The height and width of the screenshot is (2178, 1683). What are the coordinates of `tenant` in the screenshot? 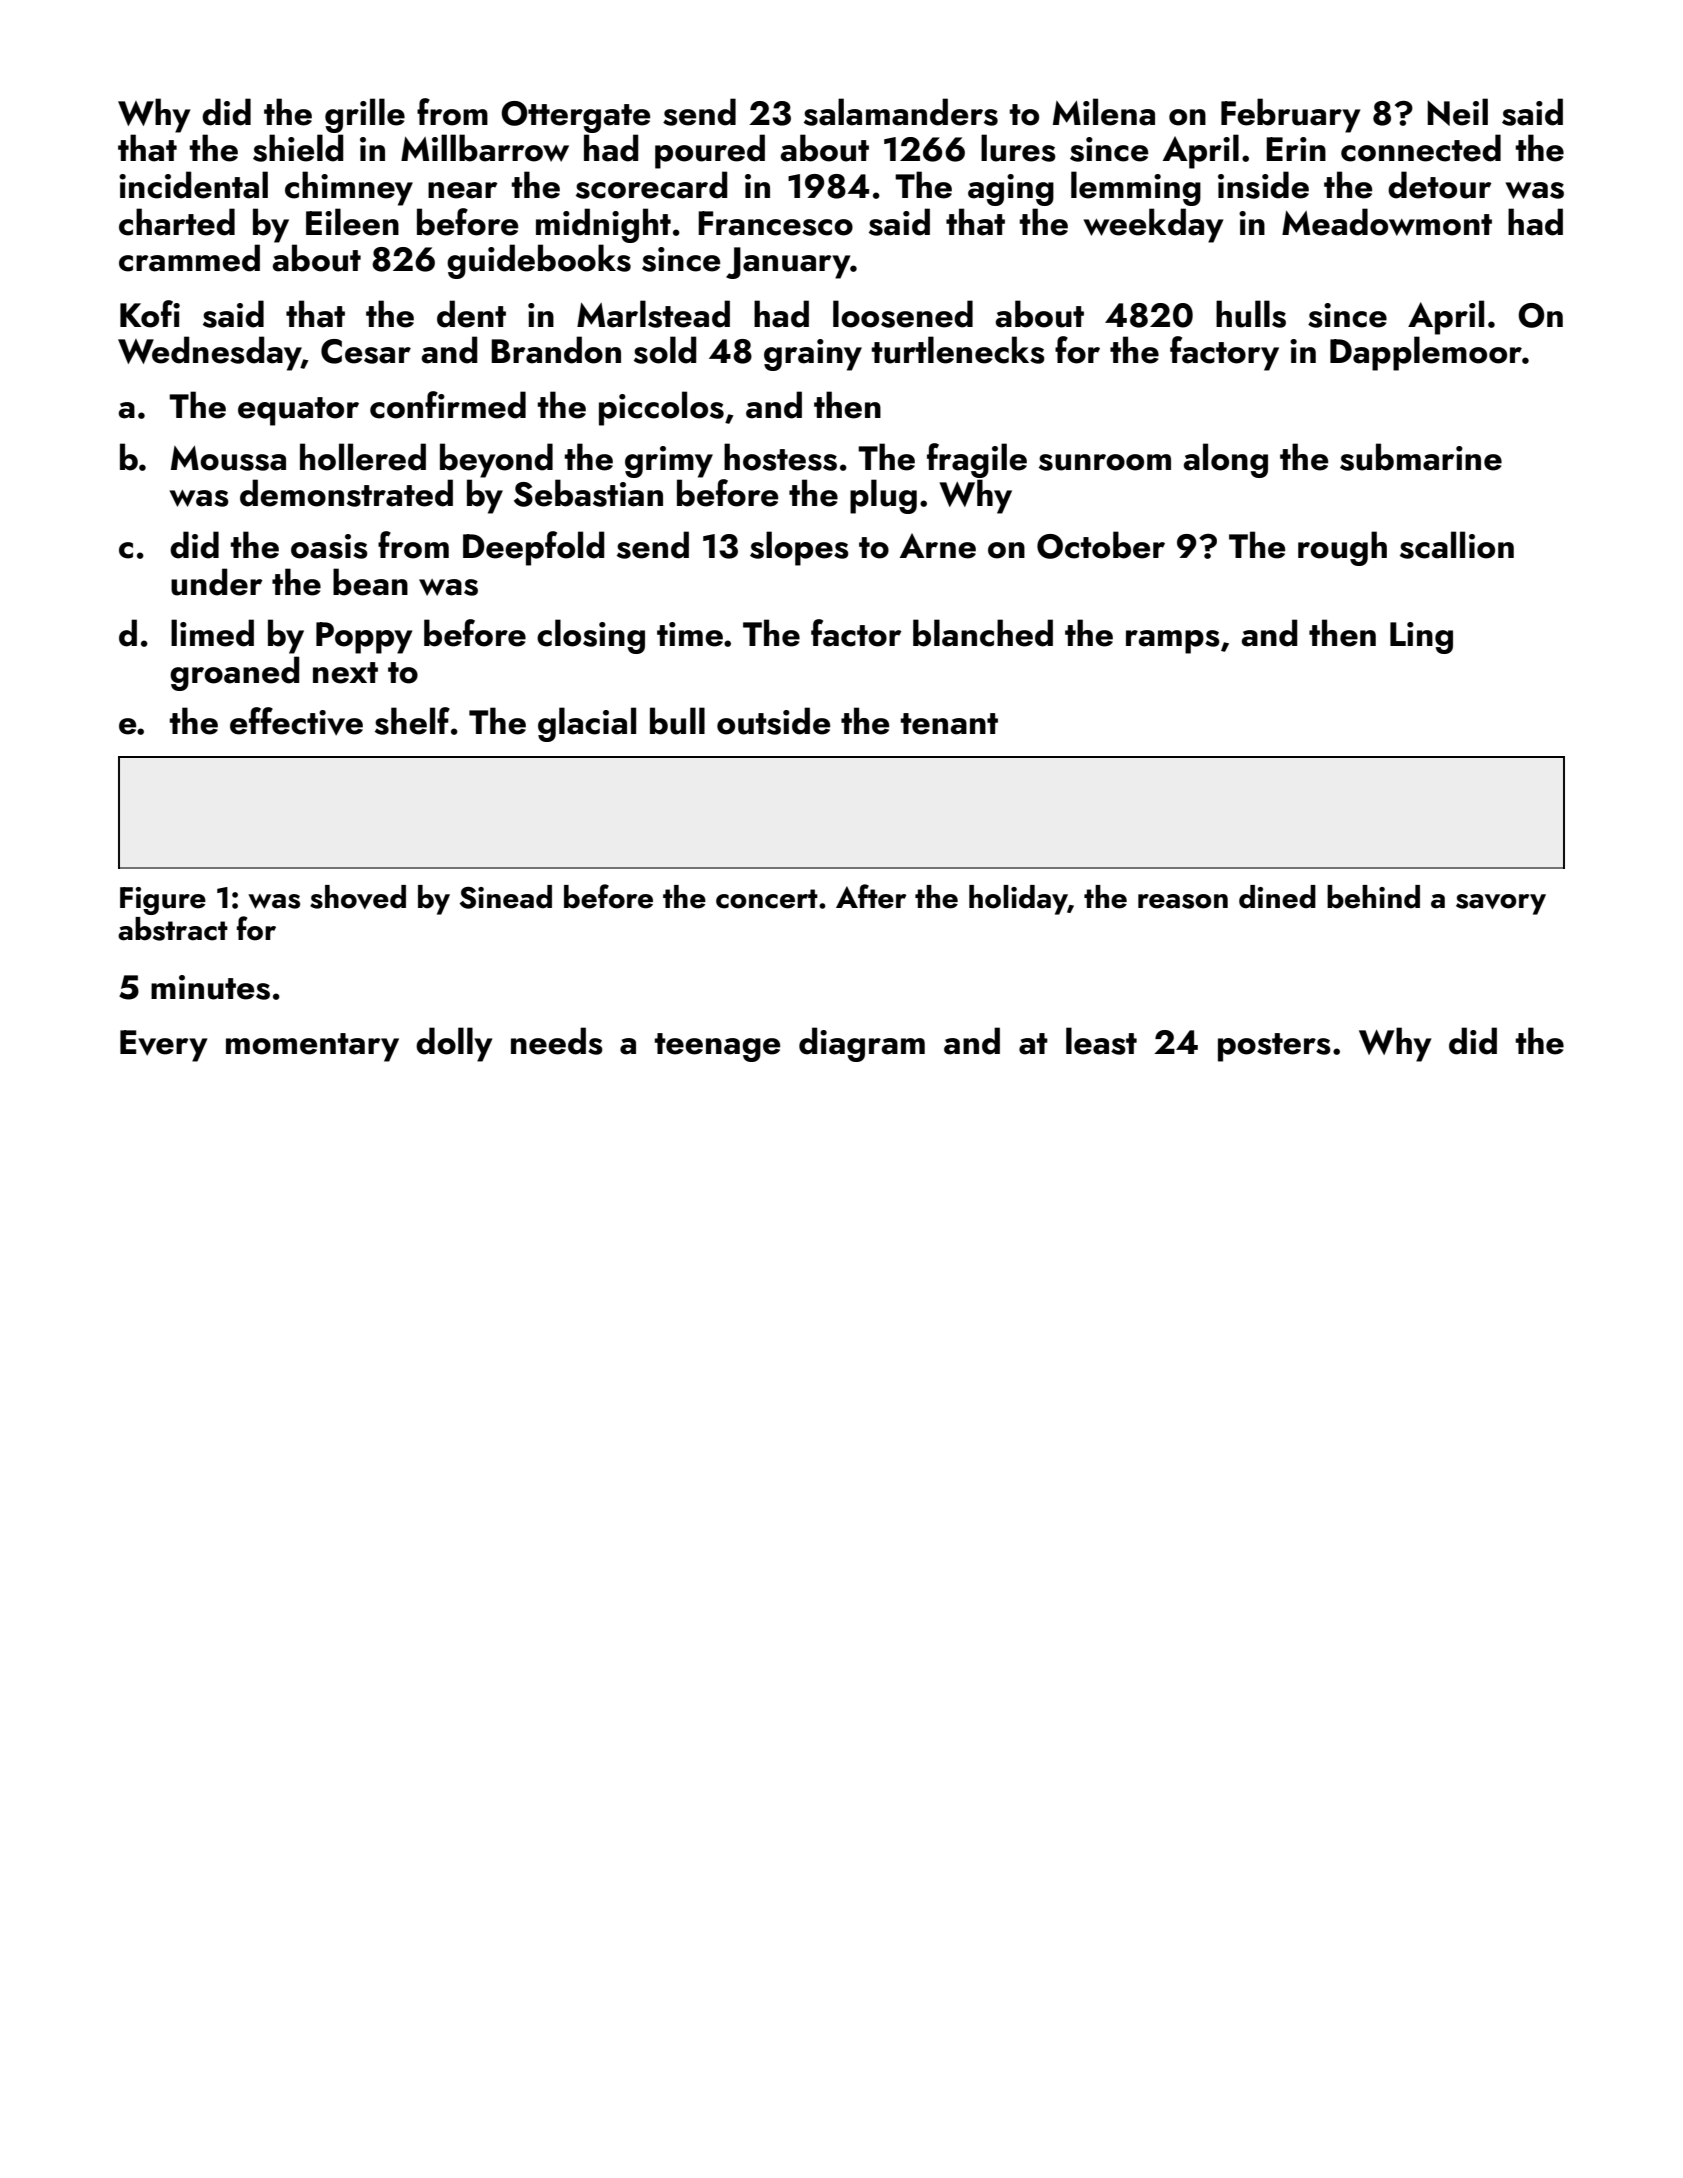 It's located at (949, 724).
